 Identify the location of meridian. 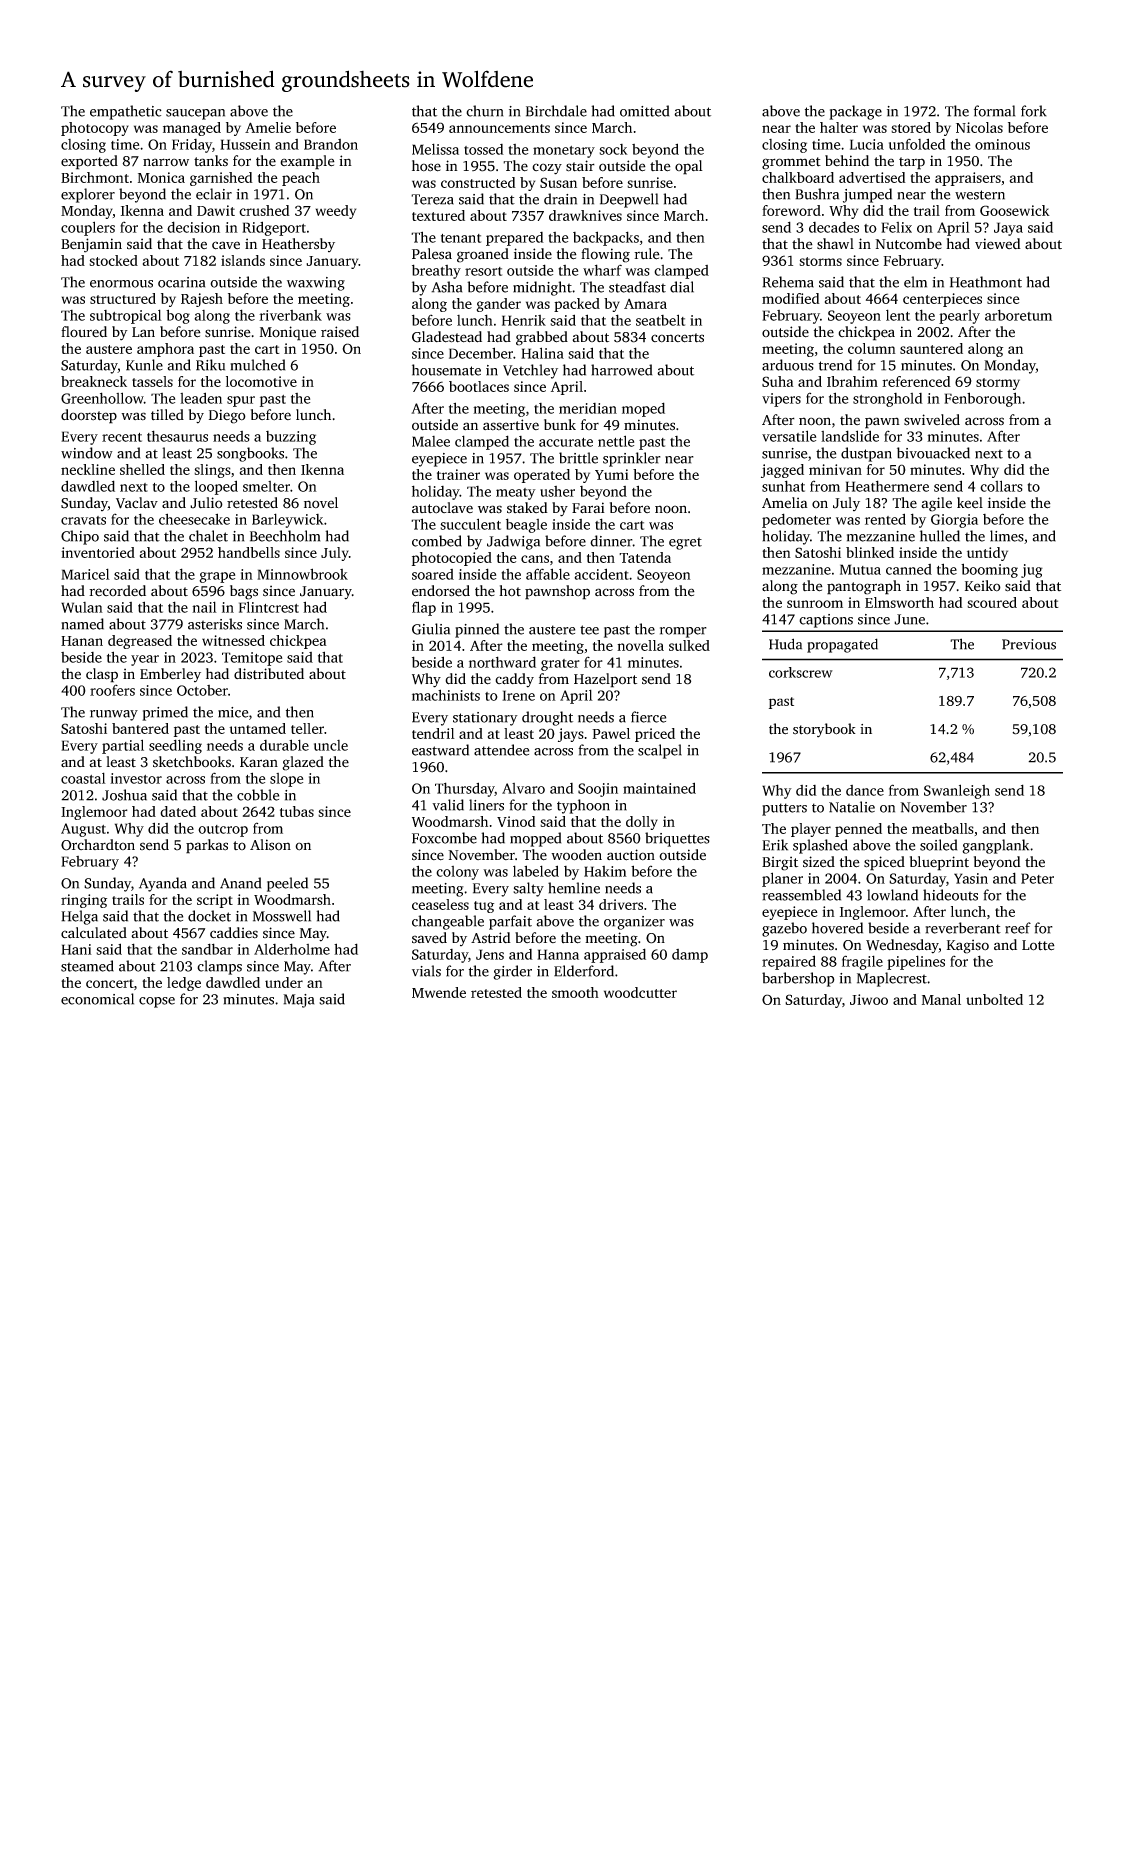
(588, 408).
